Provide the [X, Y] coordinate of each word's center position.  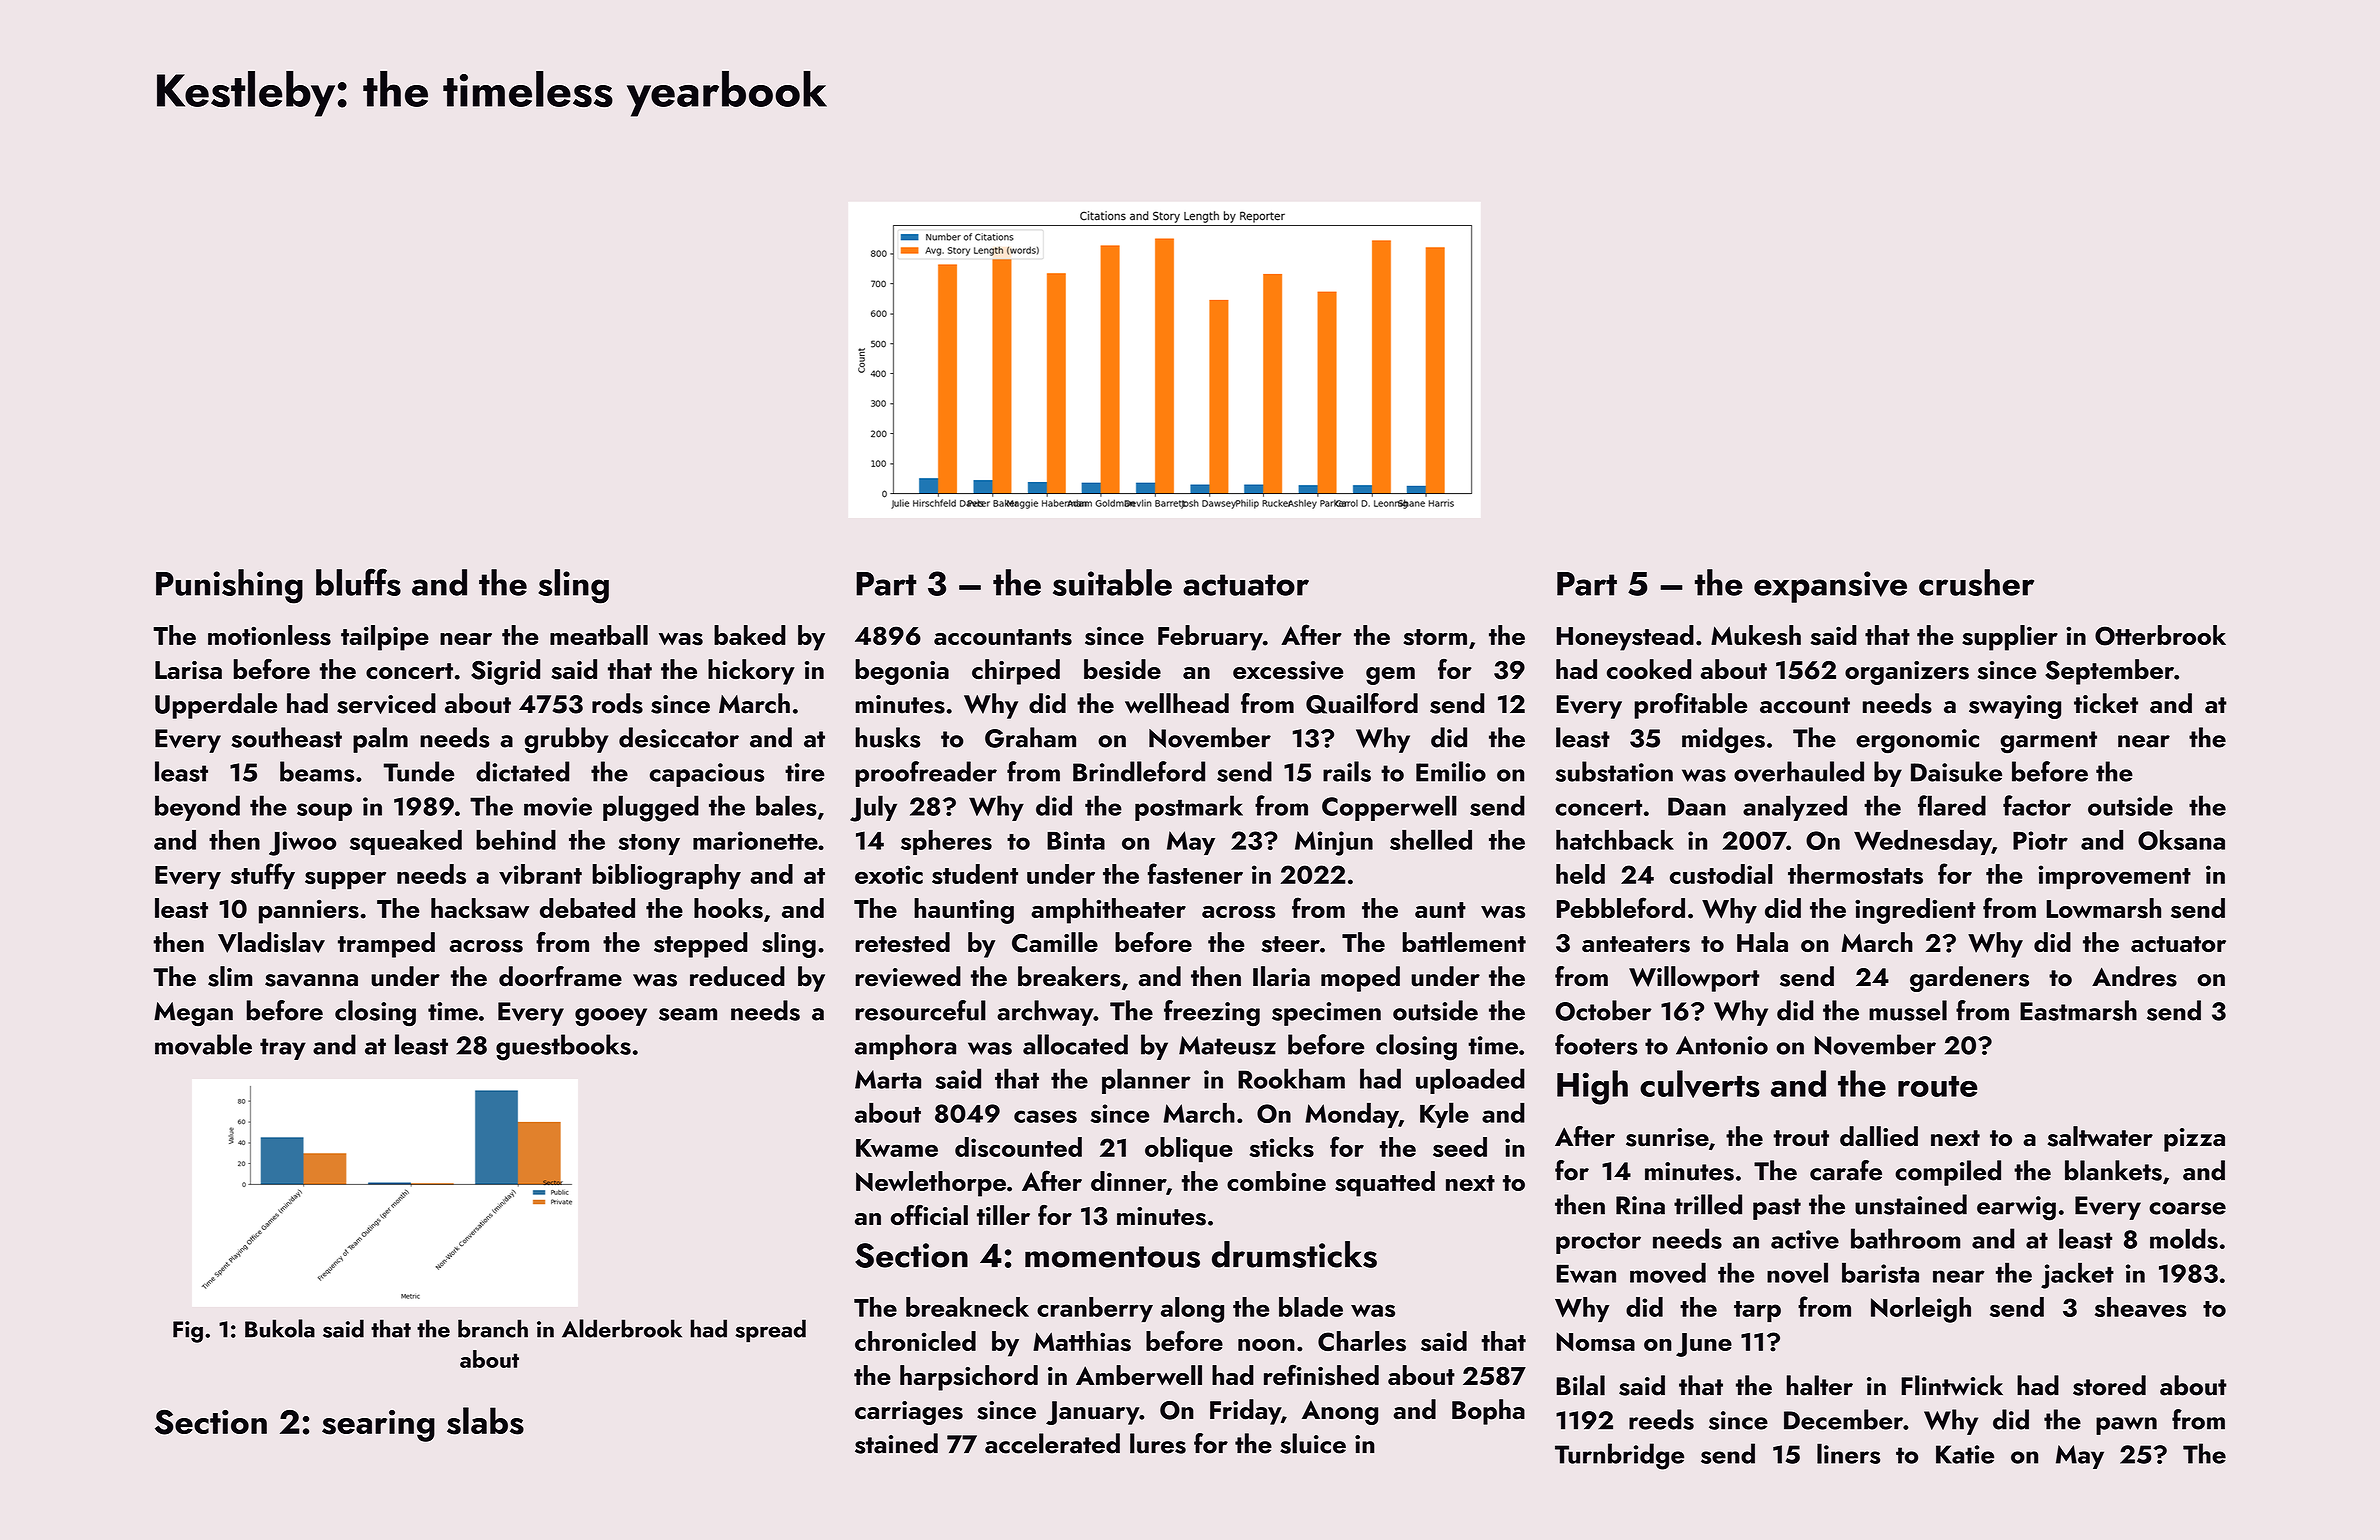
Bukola [280, 1328]
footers [1596, 1044]
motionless [269, 635]
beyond [197, 808]
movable [203, 1044]
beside [1122, 669]
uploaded [1470, 1081]
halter [1820, 1385]
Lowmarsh [2103, 908]
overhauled [1799, 771]
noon [1266, 1345]
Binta [1076, 840]
